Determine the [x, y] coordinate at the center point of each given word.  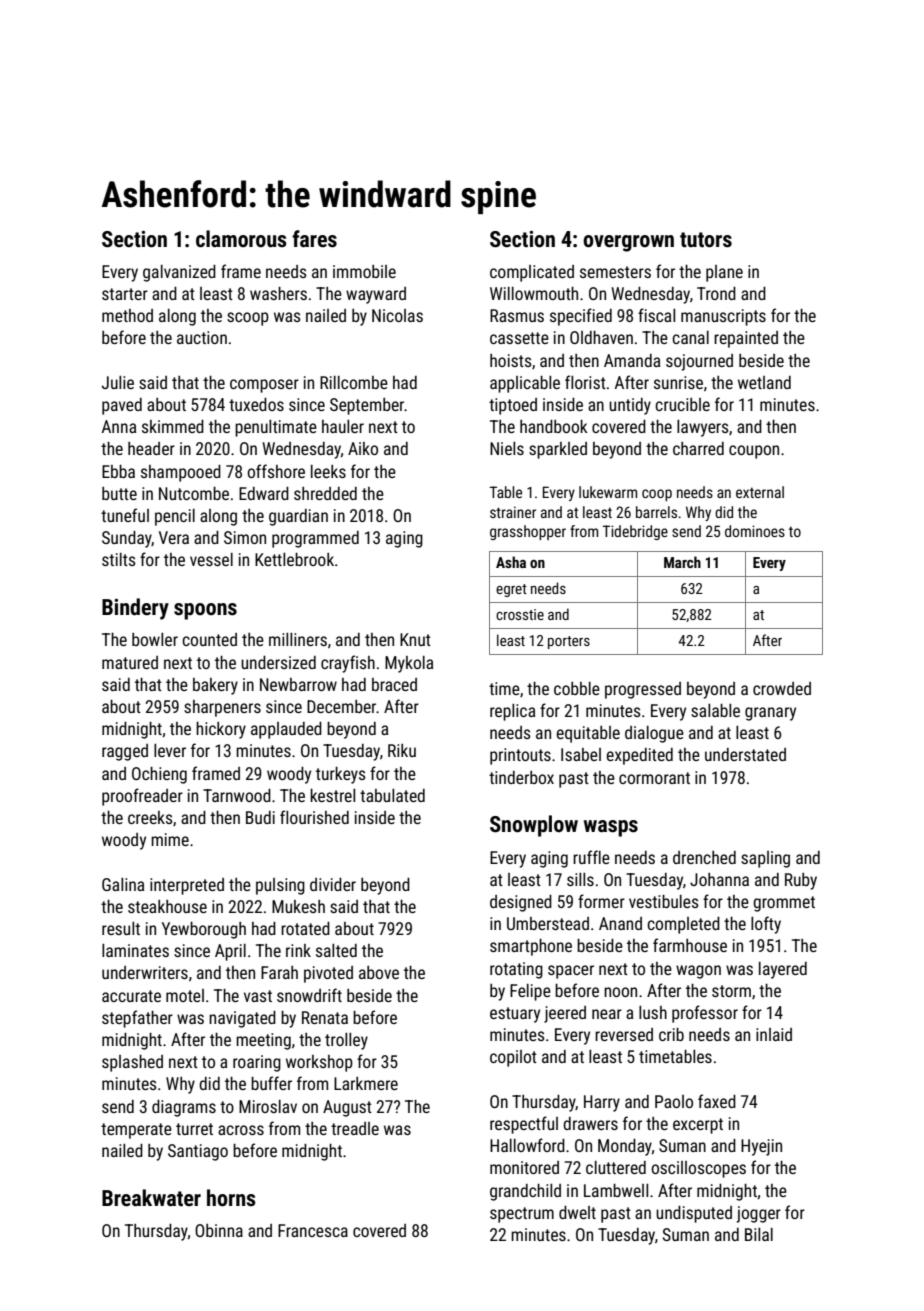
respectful [524, 1125]
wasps [611, 828]
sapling [765, 859]
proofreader [142, 797]
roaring [257, 1063]
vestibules [664, 901]
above [379, 972]
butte [119, 493]
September [367, 406]
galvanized [179, 273]
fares [314, 239]
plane [724, 273]
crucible [682, 404]
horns [231, 1198]
